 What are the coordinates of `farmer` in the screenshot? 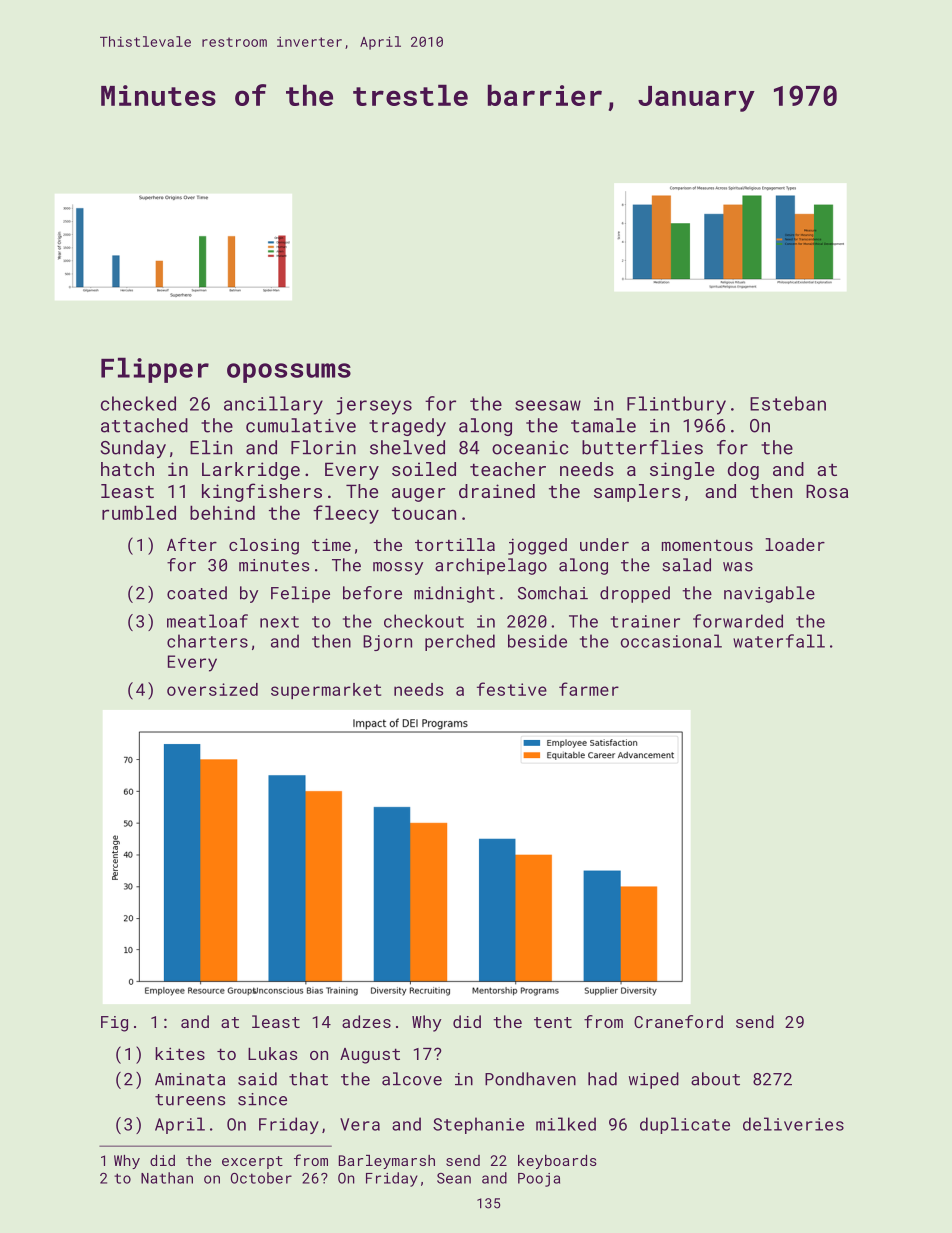 It's located at (589, 689).
